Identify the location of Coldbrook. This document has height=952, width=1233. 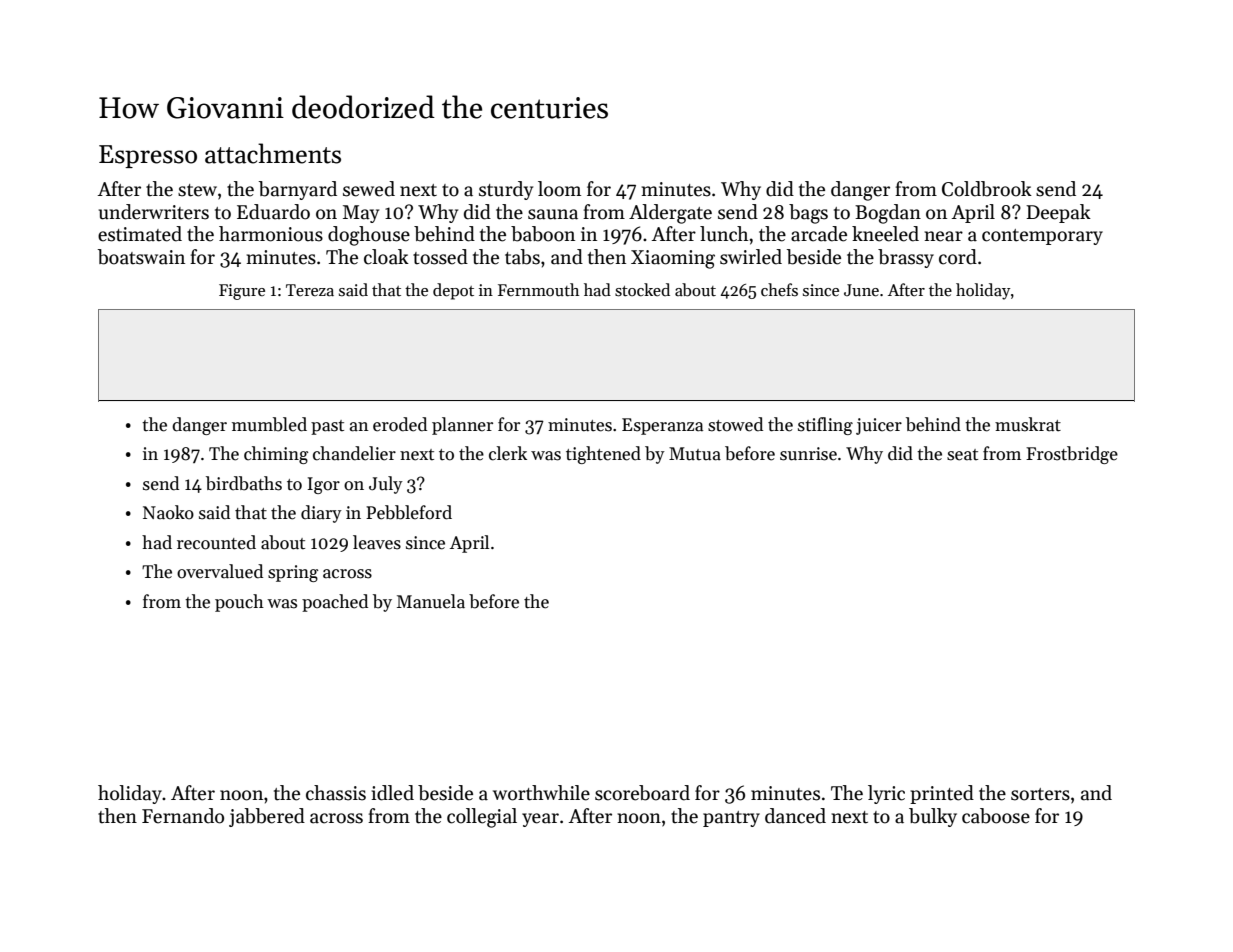
(987, 189).
